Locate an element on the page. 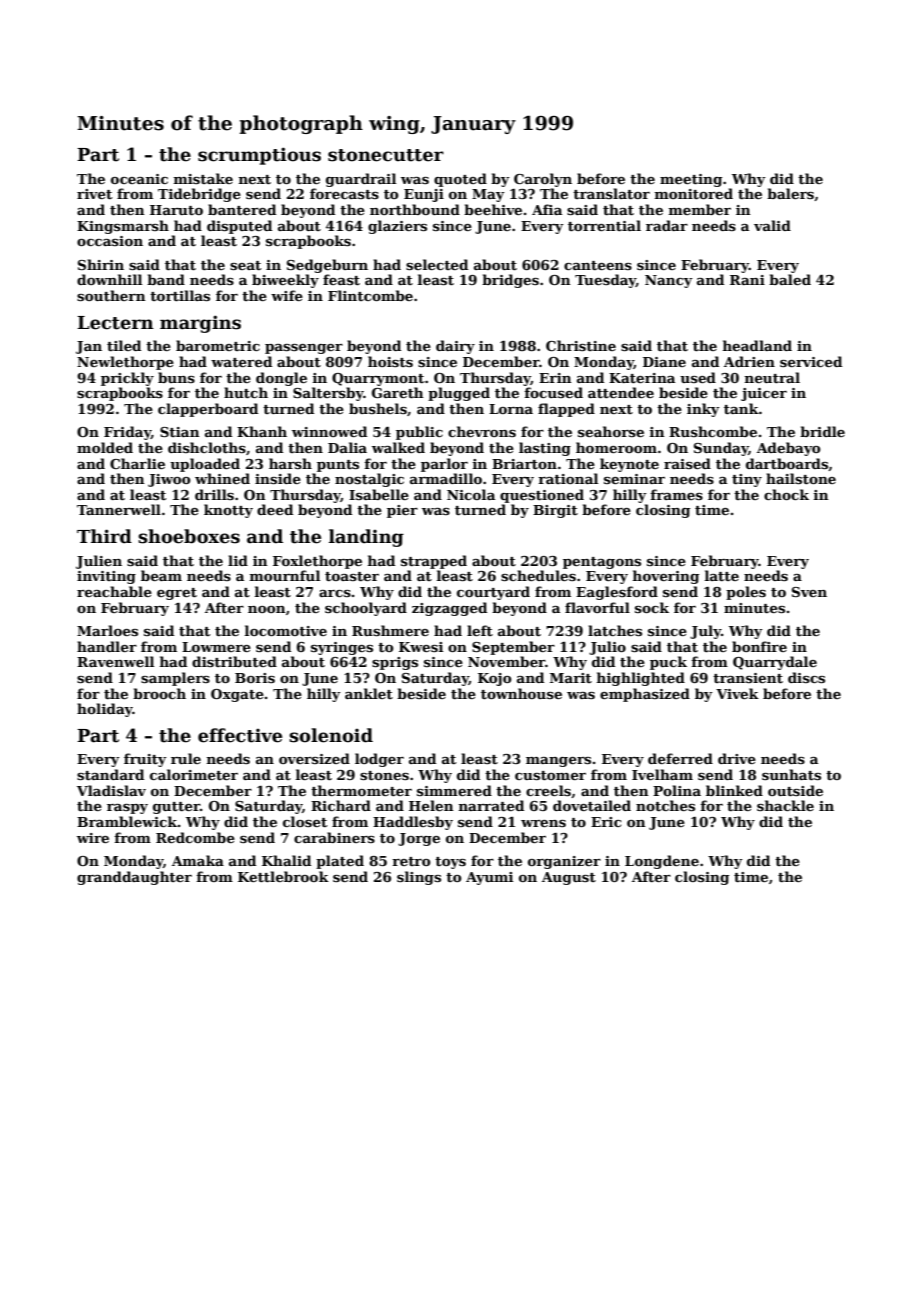 The height and width of the document is (1308, 924). Carolyn is located at coordinates (543, 180).
